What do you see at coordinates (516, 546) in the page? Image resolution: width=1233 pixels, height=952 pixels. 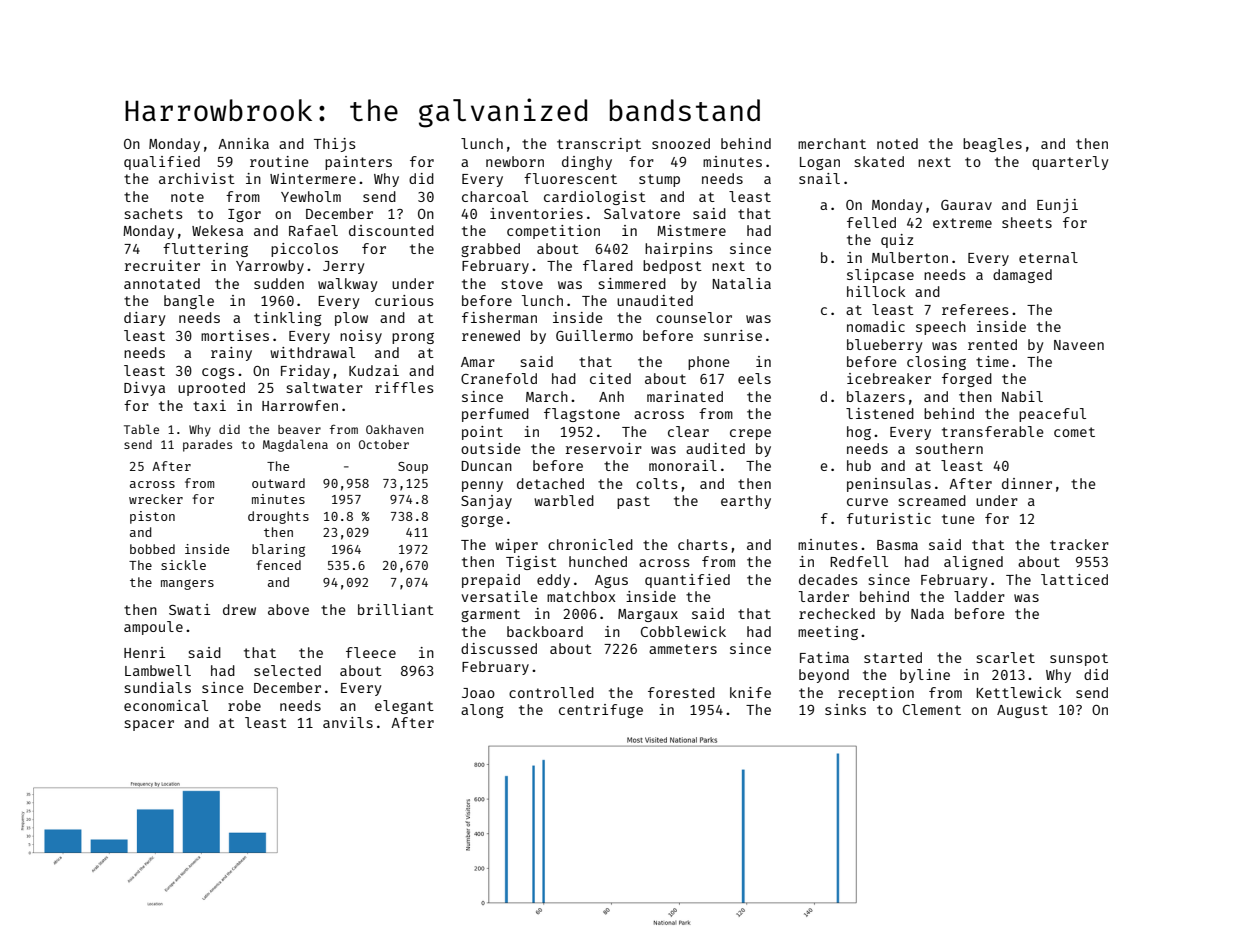 I see `wiper` at bounding box center [516, 546].
